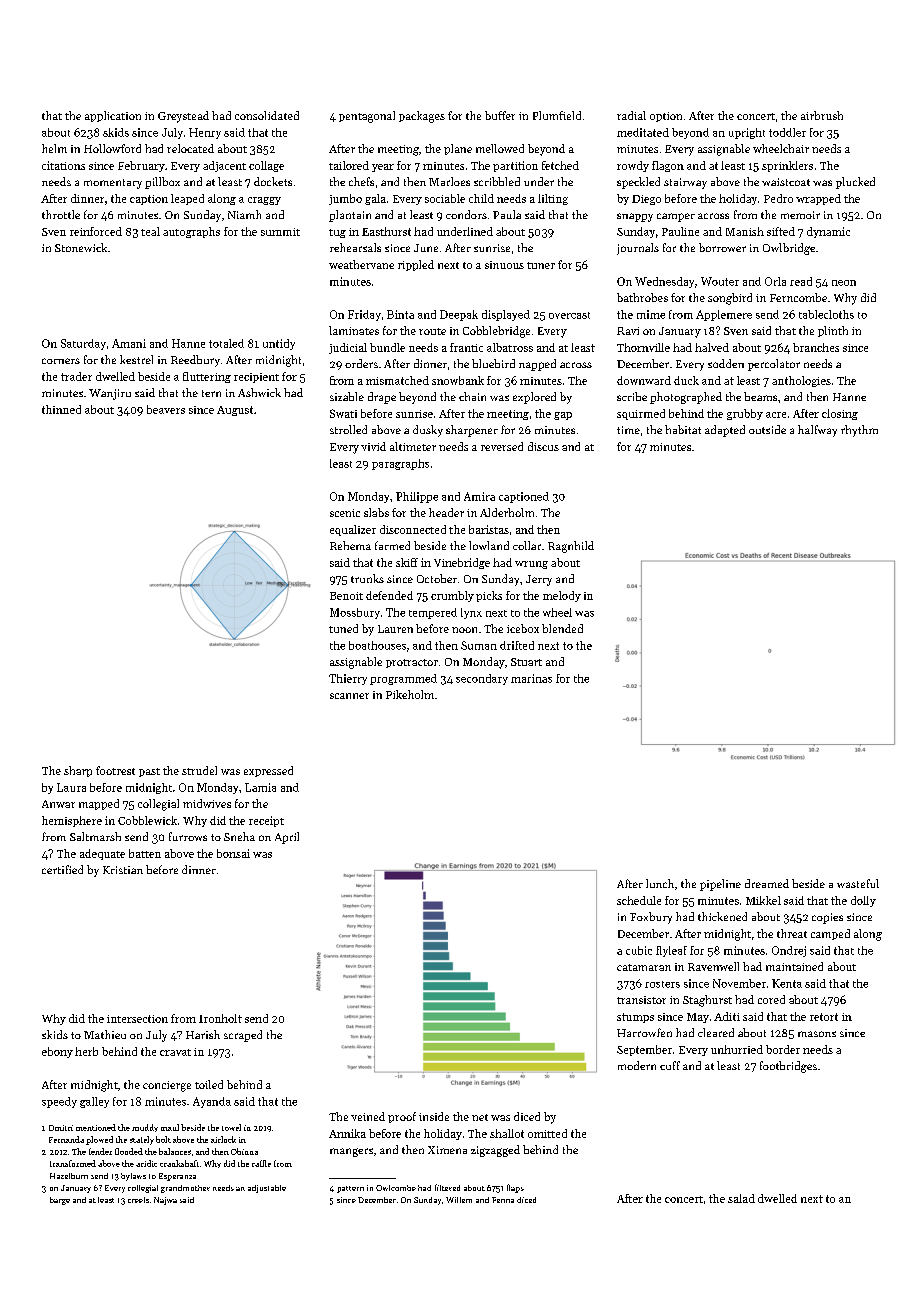 This screenshot has width=924, height=1308. I want to click on midwives, so click(207, 803).
